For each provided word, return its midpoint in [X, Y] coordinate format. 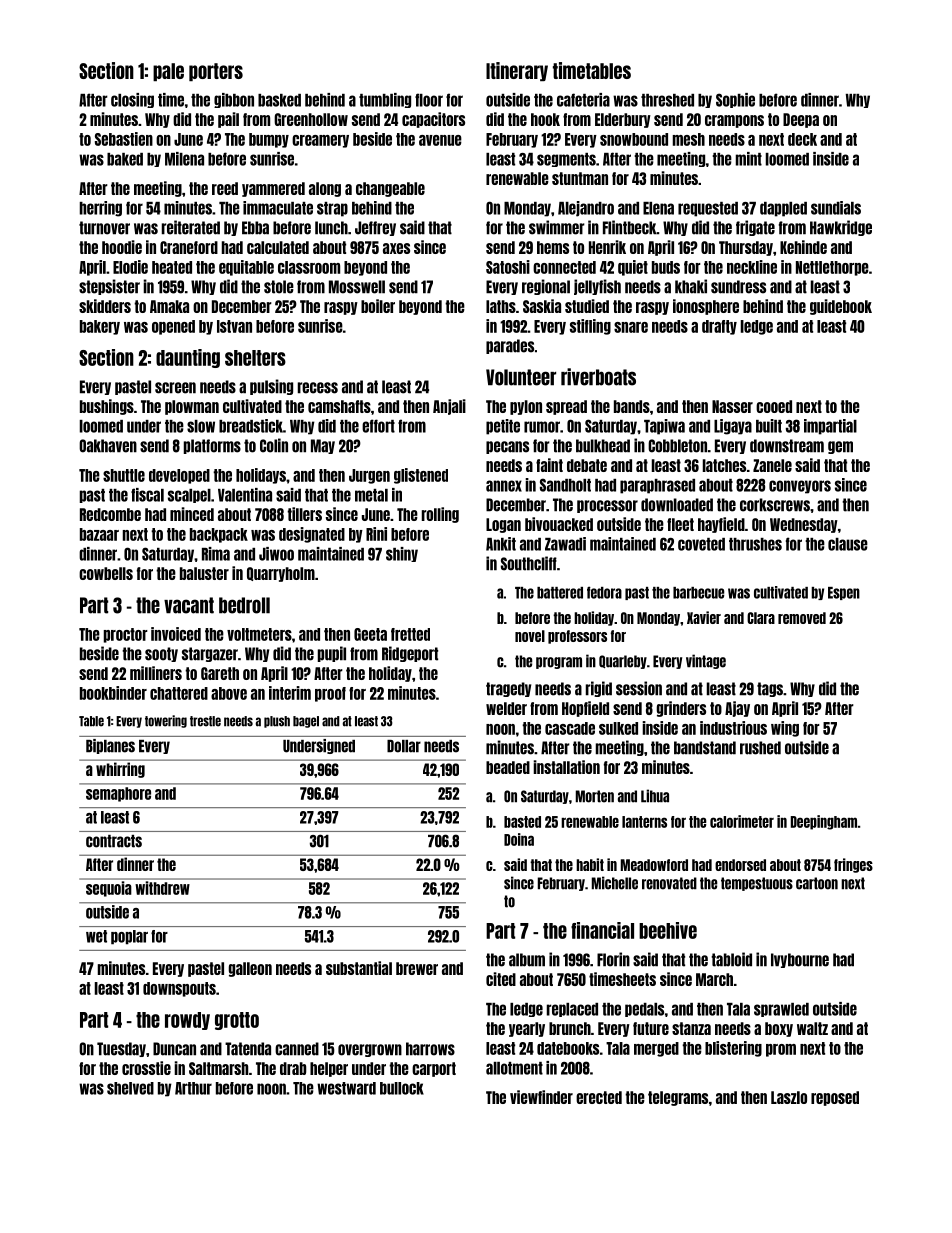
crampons [734, 121]
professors [577, 637]
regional [546, 287]
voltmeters [259, 634]
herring [101, 209]
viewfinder [541, 1097]
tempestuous [757, 884]
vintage [706, 661]
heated [172, 267]
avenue [440, 140]
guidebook [841, 307]
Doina [519, 839]
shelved [130, 1088]
